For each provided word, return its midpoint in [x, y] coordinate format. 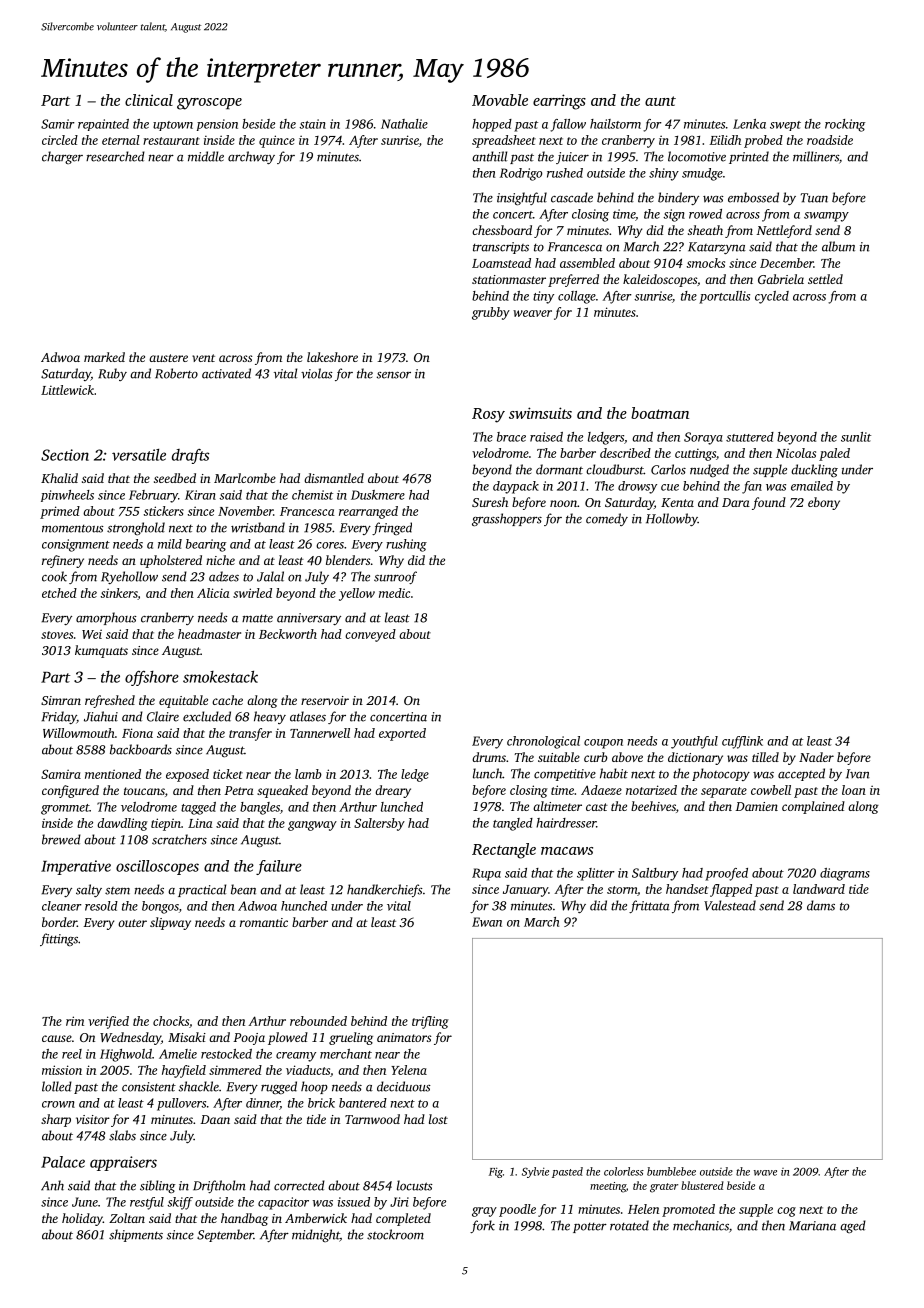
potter [590, 1228]
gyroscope [209, 104]
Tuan [814, 198]
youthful [694, 742]
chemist [312, 495]
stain [312, 124]
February [153, 496]
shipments [136, 1235]
